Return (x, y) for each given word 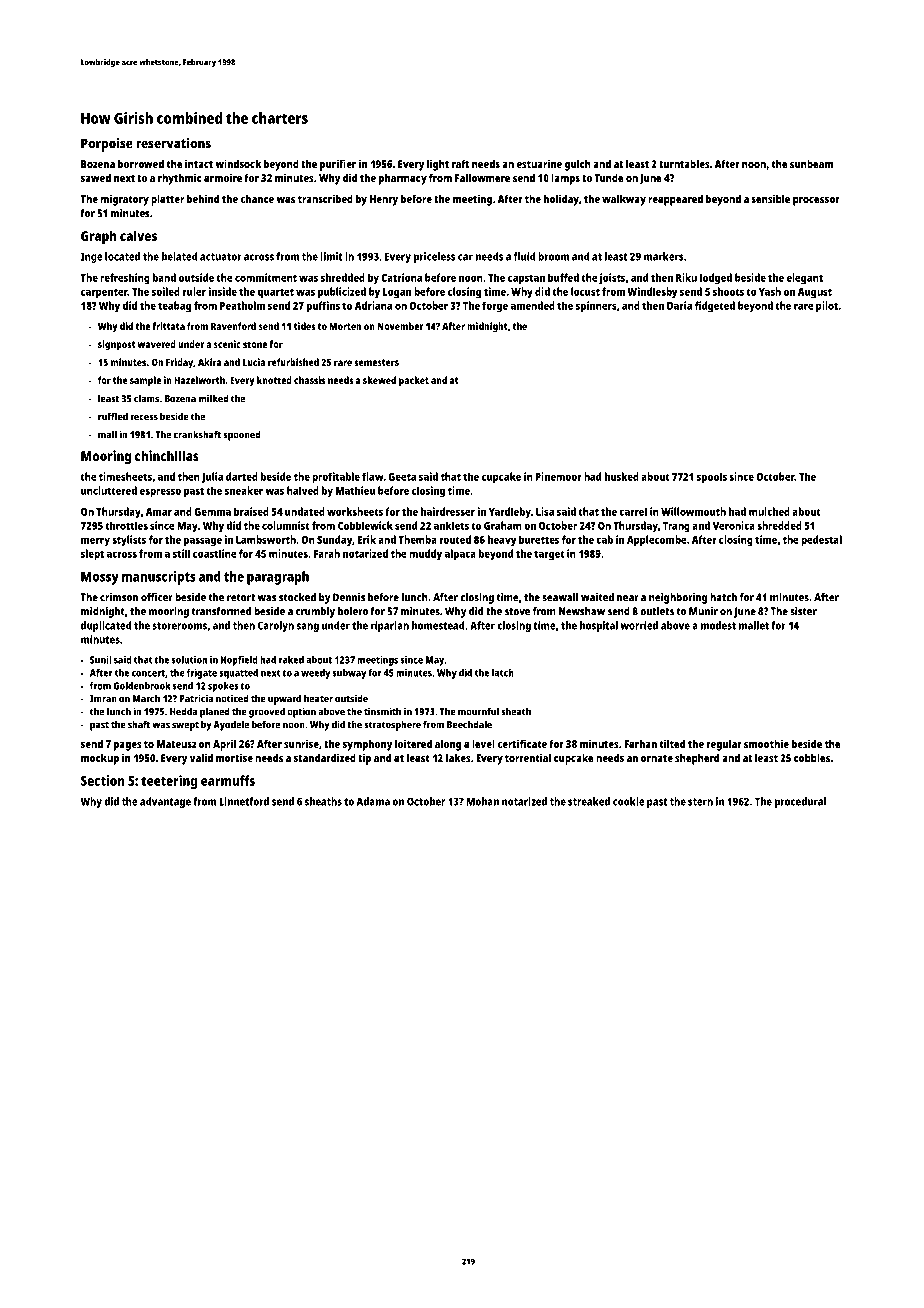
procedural (800, 802)
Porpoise (107, 145)
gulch (578, 165)
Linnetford (244, 801)
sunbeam (811, 163)
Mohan (482, 801)
